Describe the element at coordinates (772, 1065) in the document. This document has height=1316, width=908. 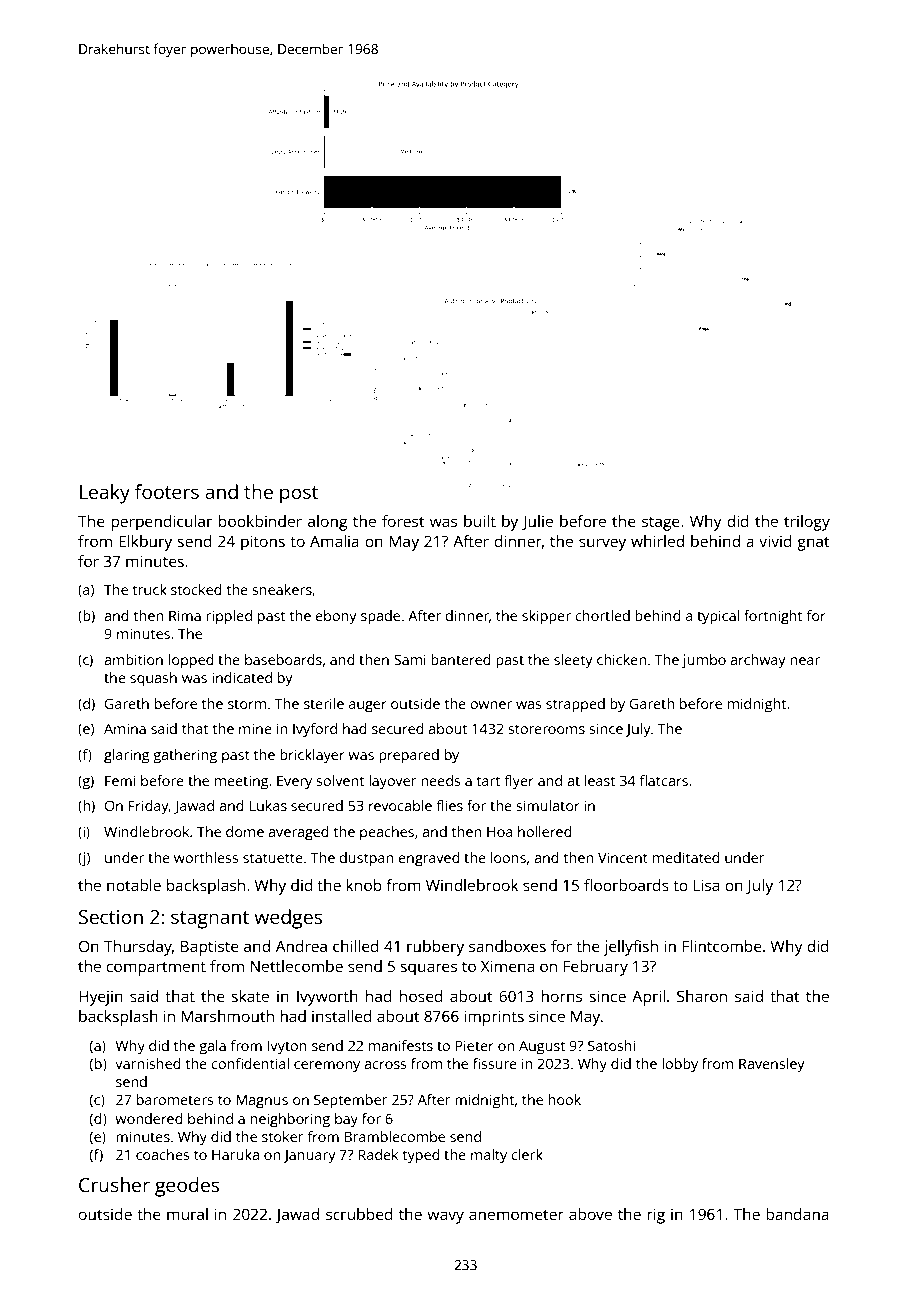
I see `Ravensley` at that location.
